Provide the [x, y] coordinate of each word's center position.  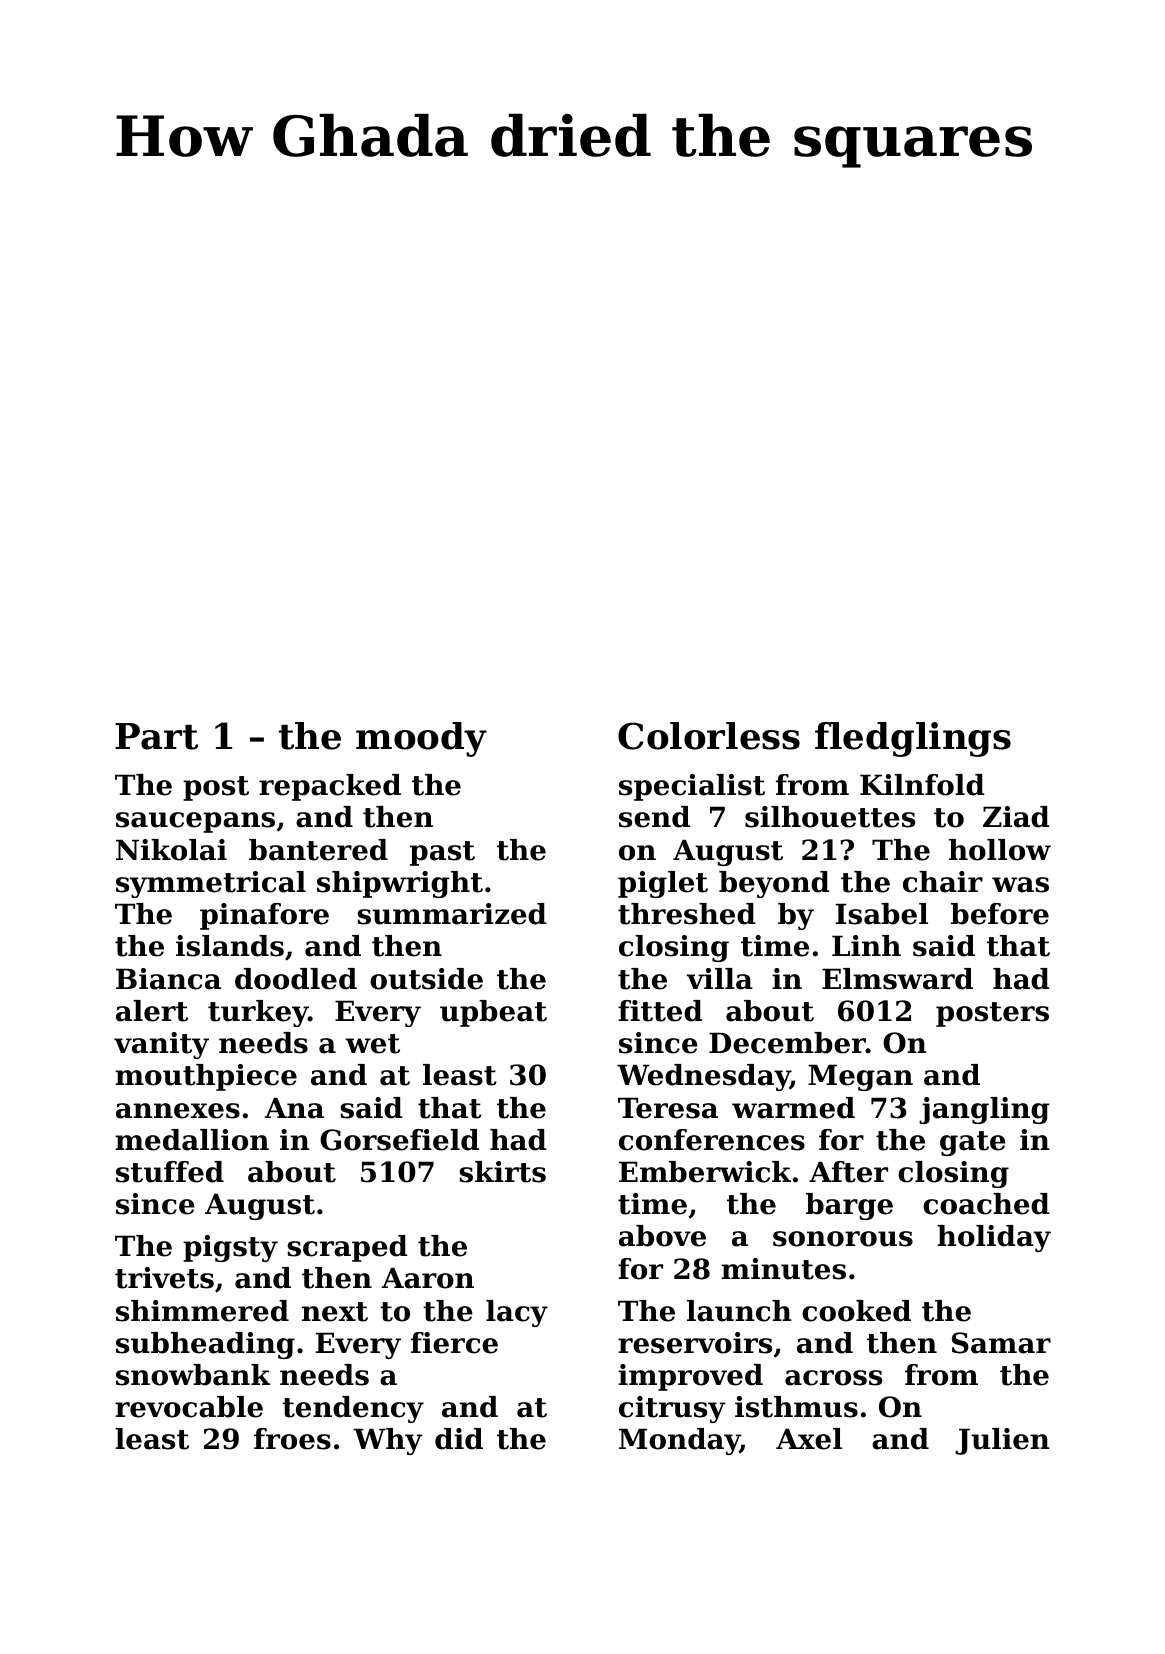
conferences [712, 1140]
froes [292, 1439]
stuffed [170, 1172]
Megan [860, 1077]
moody [421, 739]
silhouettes [830, 817]
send [654, 817]
